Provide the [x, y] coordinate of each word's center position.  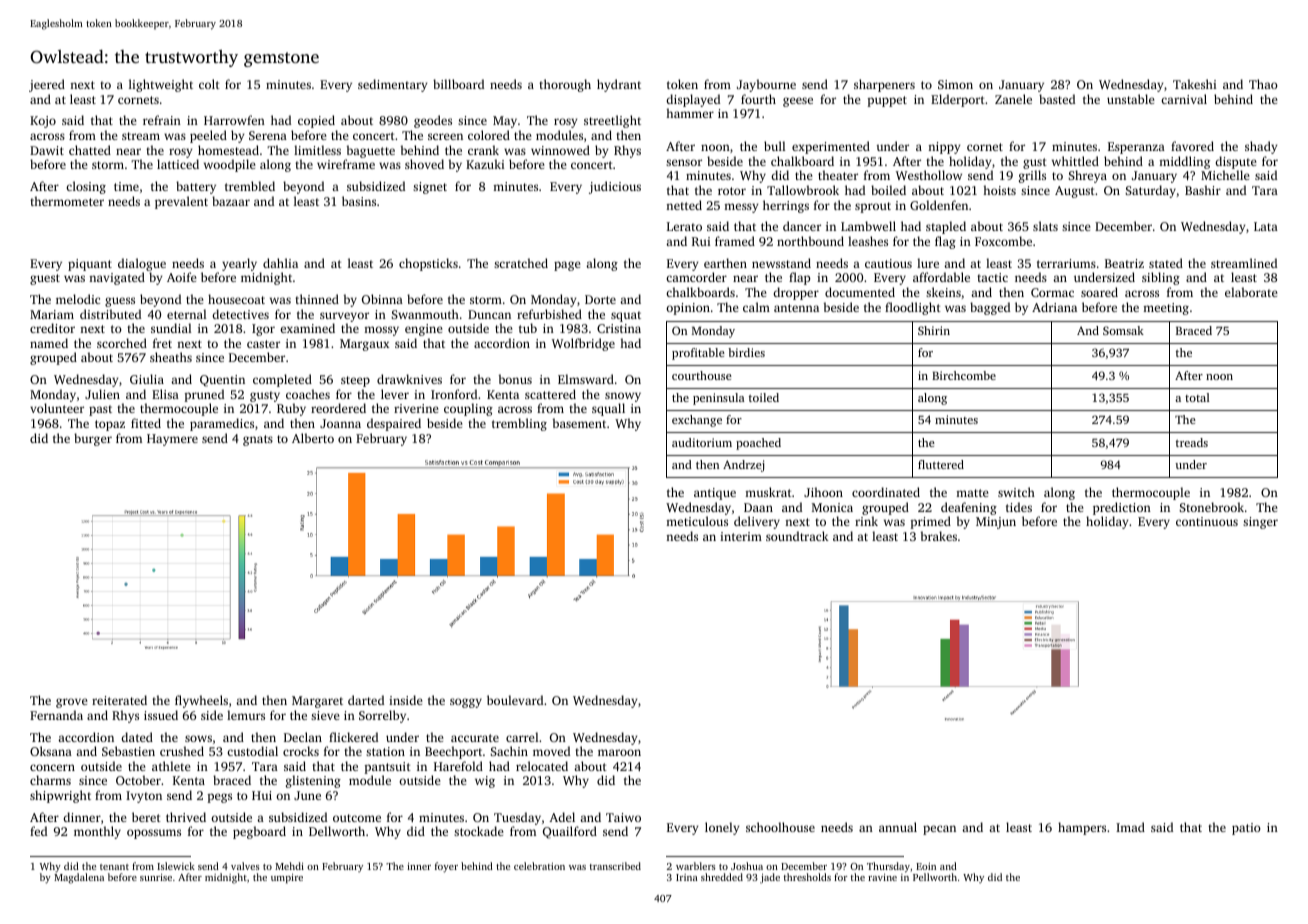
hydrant [619, 85]
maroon [619, 752]
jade [770, 878]
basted [1057, 99]
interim [741, 536]
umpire [287, 878]
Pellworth [935, 877]
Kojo [43, 122]
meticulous [697, 521]
